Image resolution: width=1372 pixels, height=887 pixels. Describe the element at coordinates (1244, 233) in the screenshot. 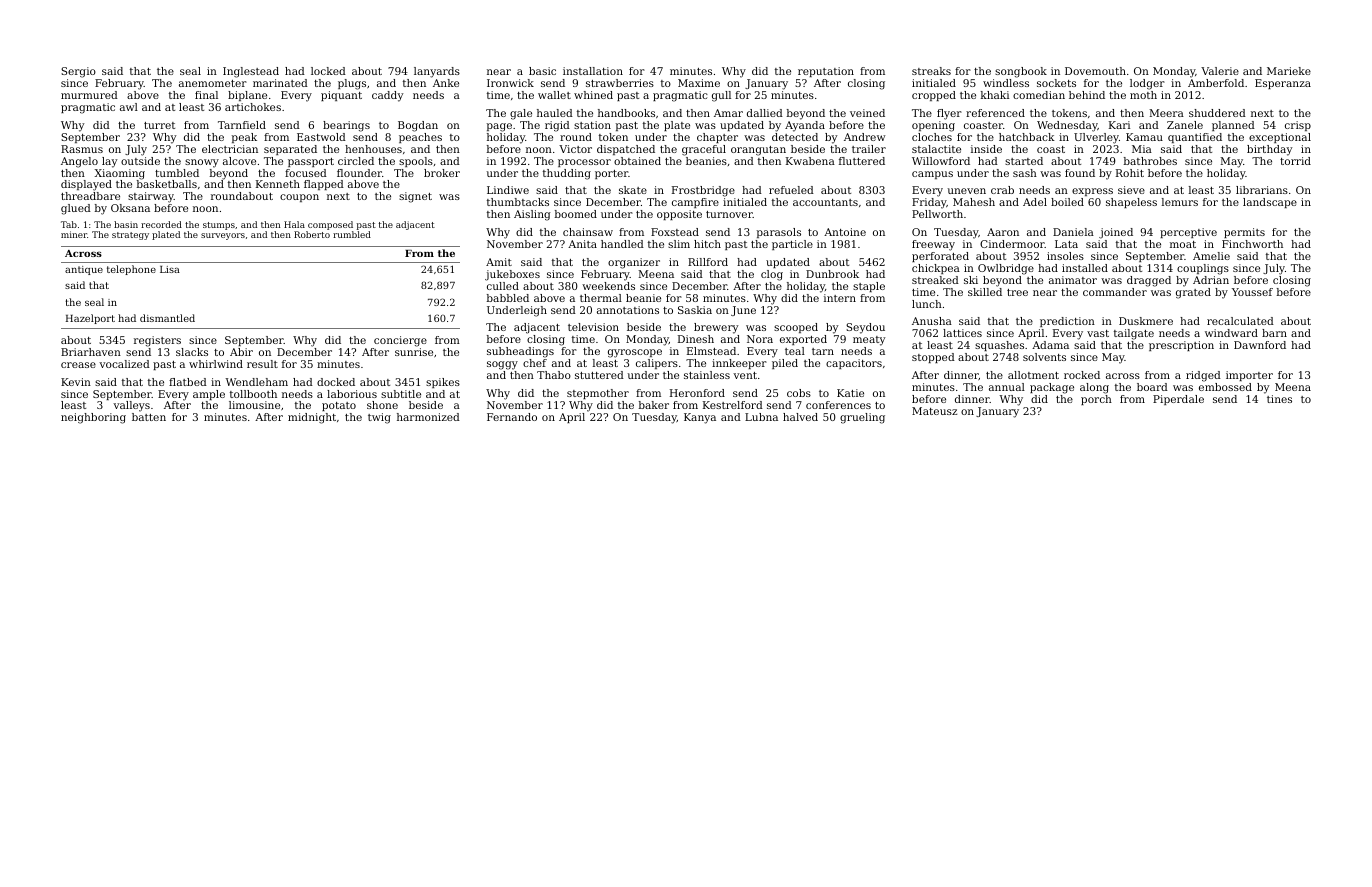

I see `permits` at that location.
